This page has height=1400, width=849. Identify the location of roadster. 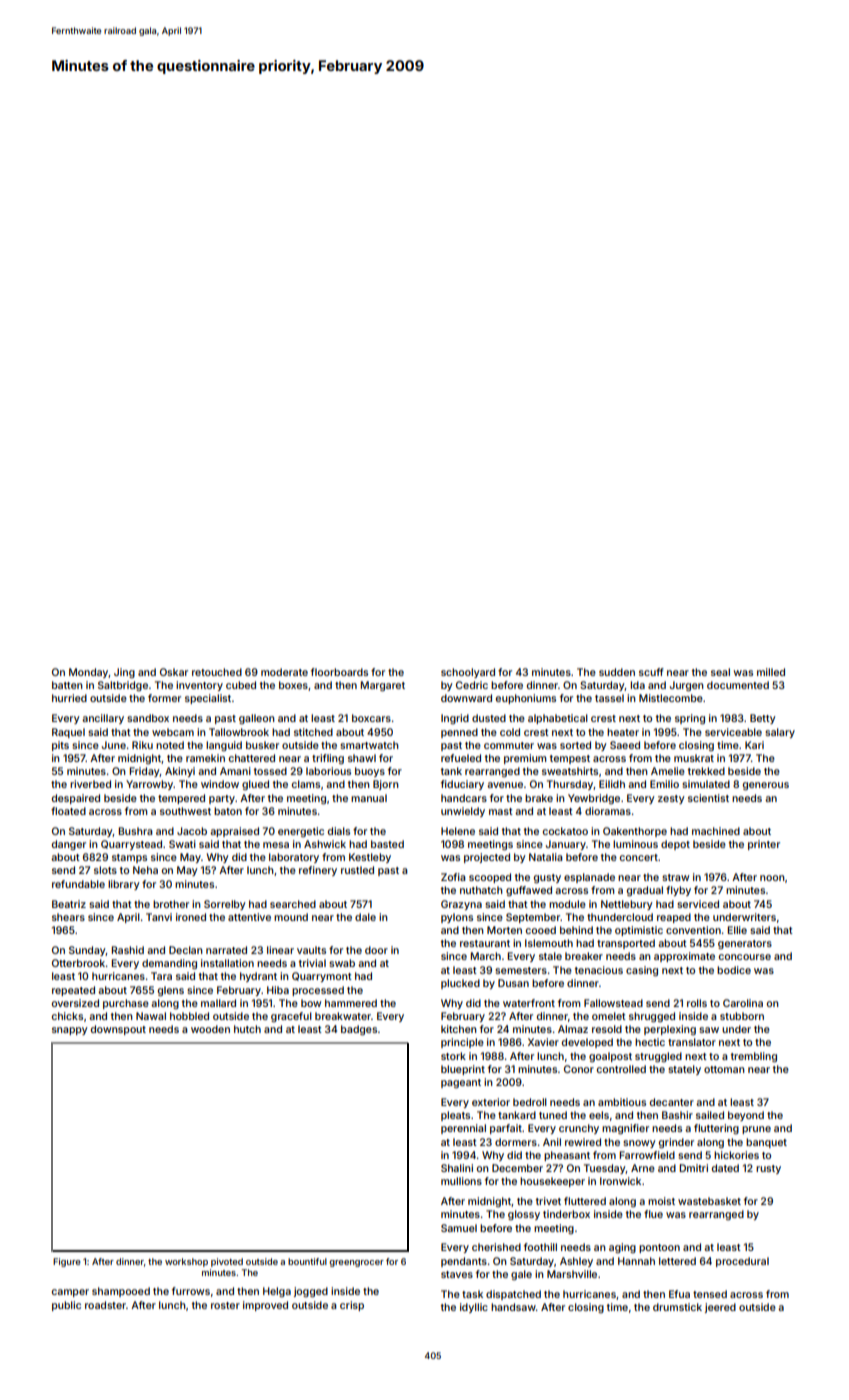
(105, 1305).
